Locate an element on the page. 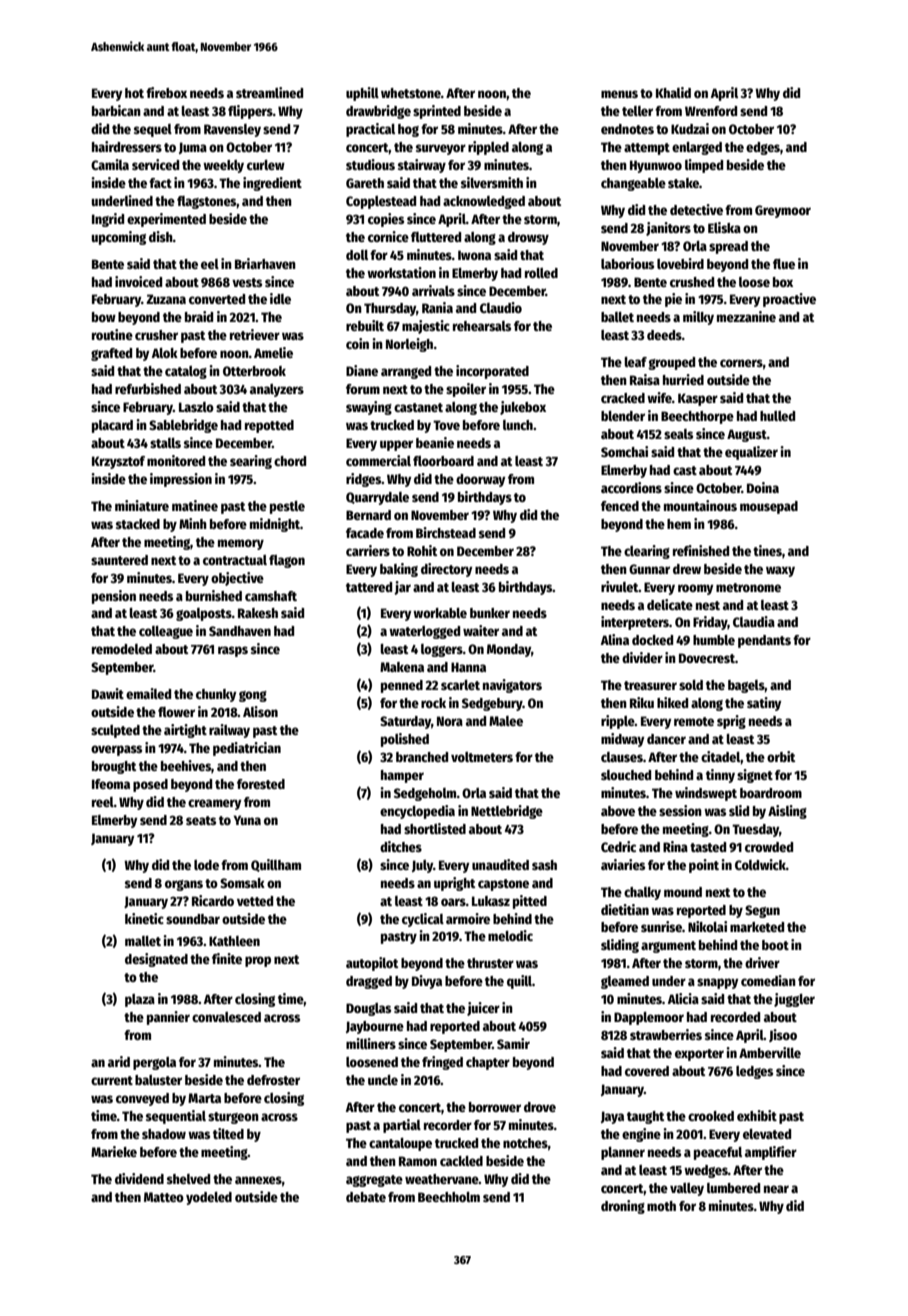 This page has width=908, height=1316. flippers is located at coordinates (250, 112).
